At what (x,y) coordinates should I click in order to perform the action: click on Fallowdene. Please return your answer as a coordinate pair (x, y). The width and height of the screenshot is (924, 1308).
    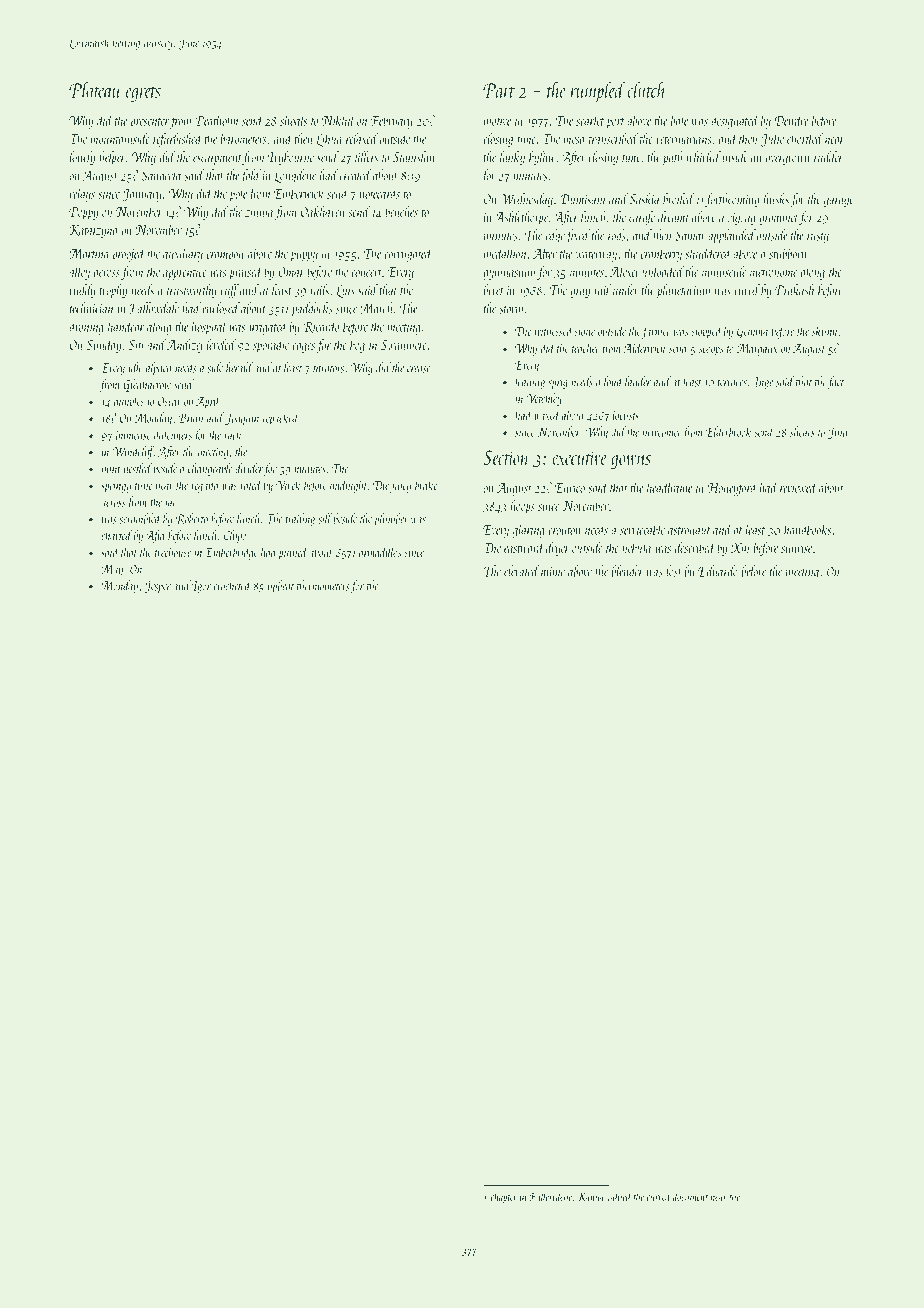
    Looking at the image, I should click on (551, 1196).
